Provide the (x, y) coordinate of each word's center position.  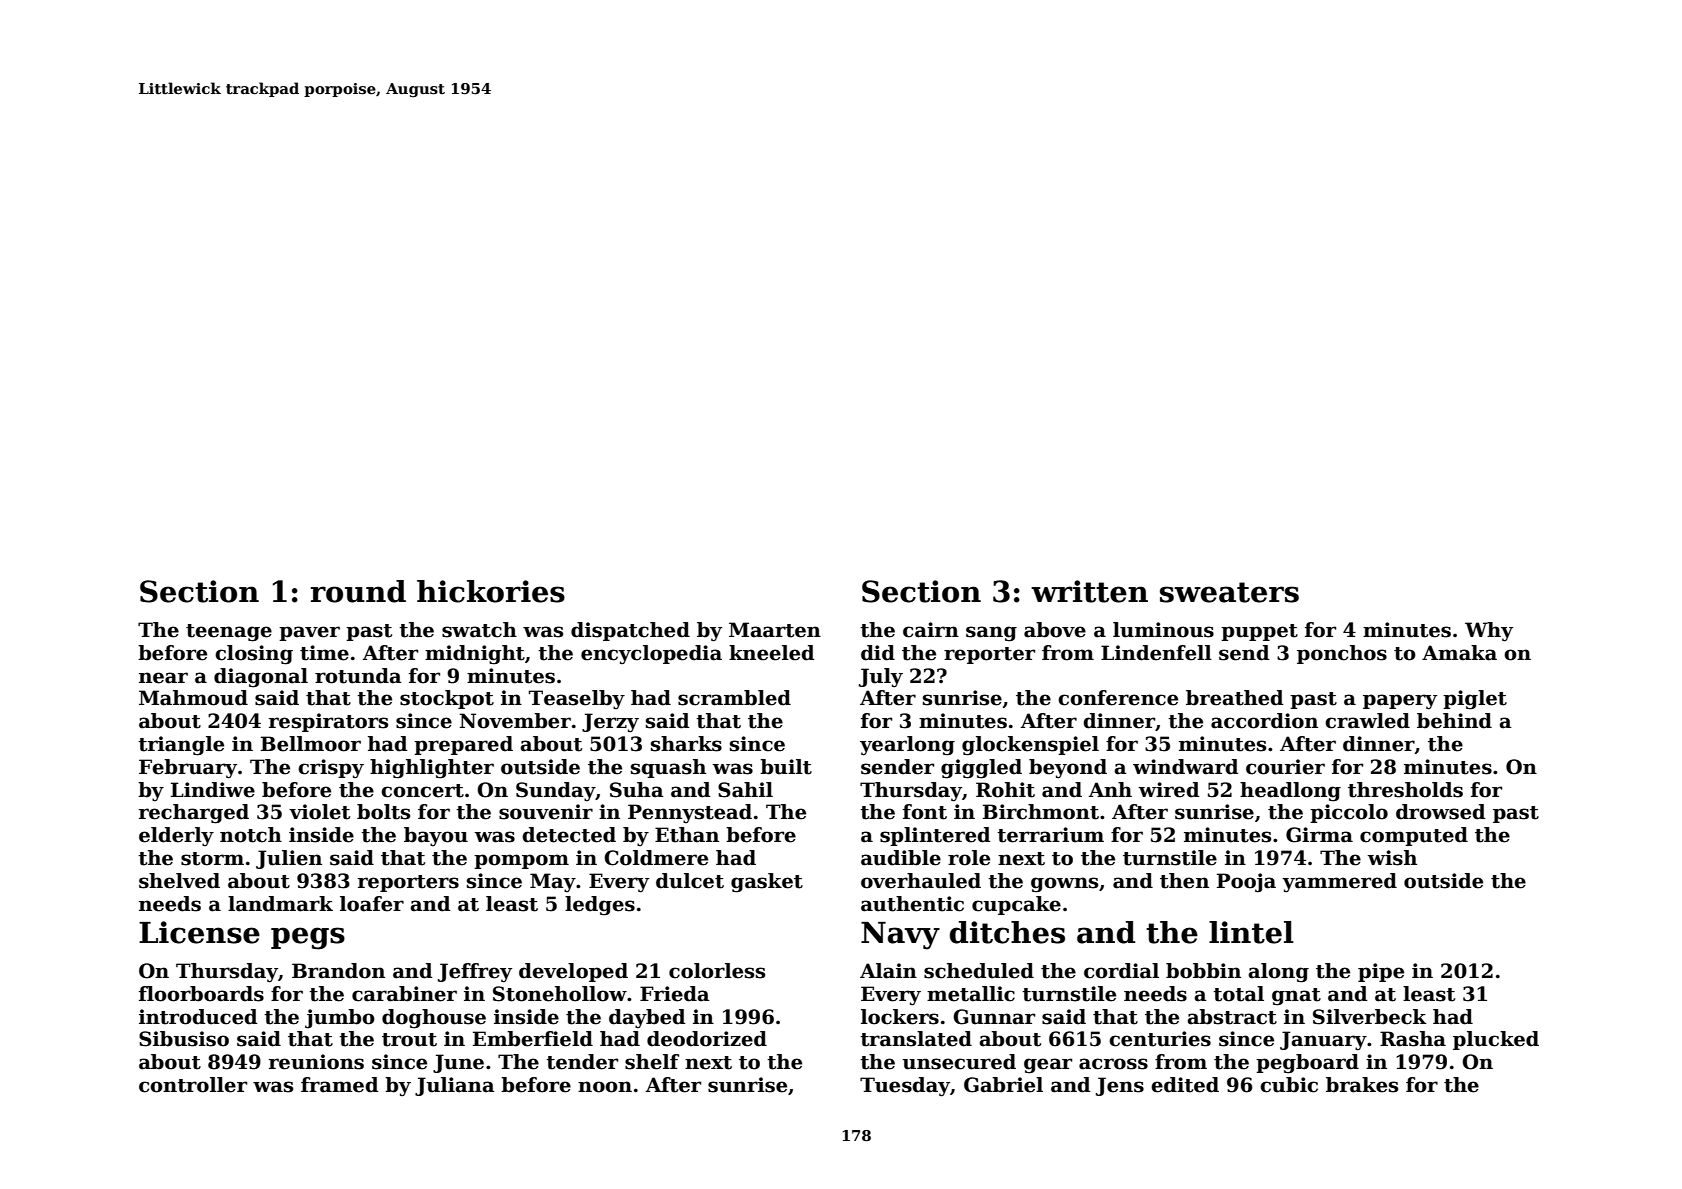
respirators (328, 722)
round (358, 591)
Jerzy (610, 723)
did (878, 653)
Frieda (675, 994)
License (199, 932)
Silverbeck (1370, 1017)
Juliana (455, 1086)
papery (1400, 702)
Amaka (1459, 653)
